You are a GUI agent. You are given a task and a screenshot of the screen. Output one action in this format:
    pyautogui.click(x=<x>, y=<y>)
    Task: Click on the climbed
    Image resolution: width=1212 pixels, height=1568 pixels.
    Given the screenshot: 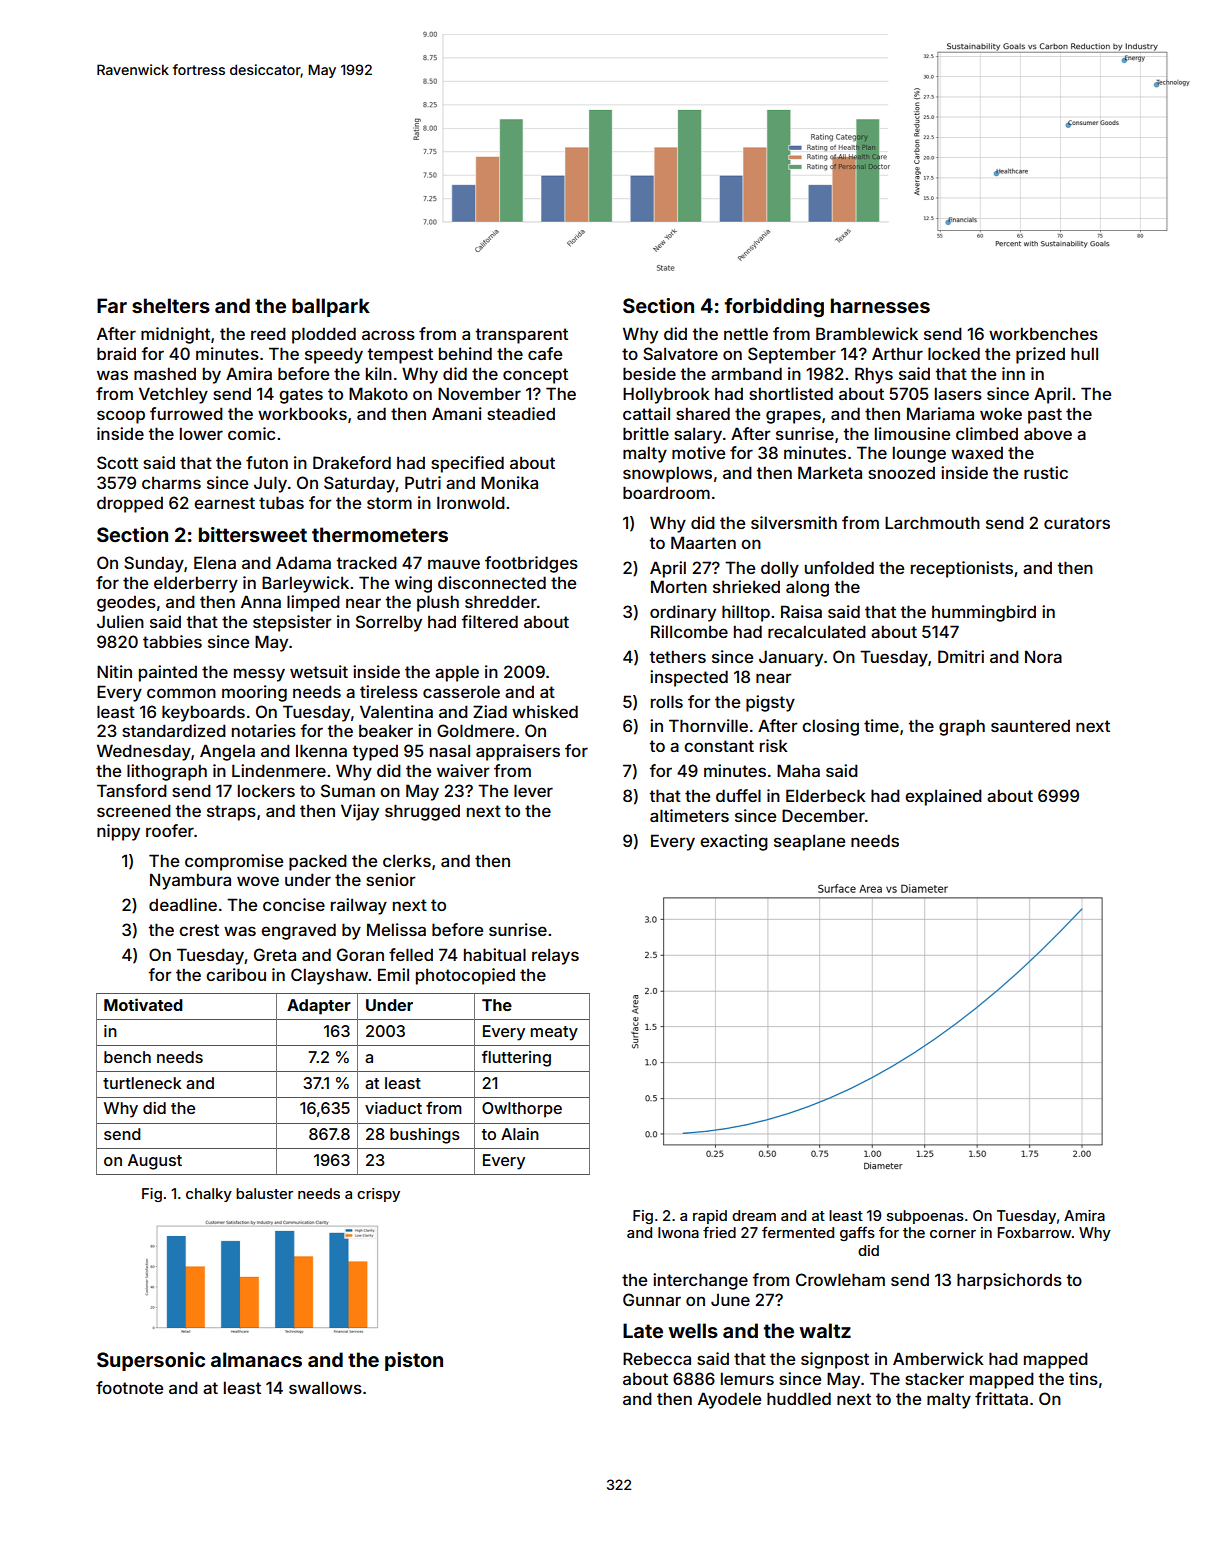 What is the action you would take?
    pyautogui.click(x=987, y=433)
